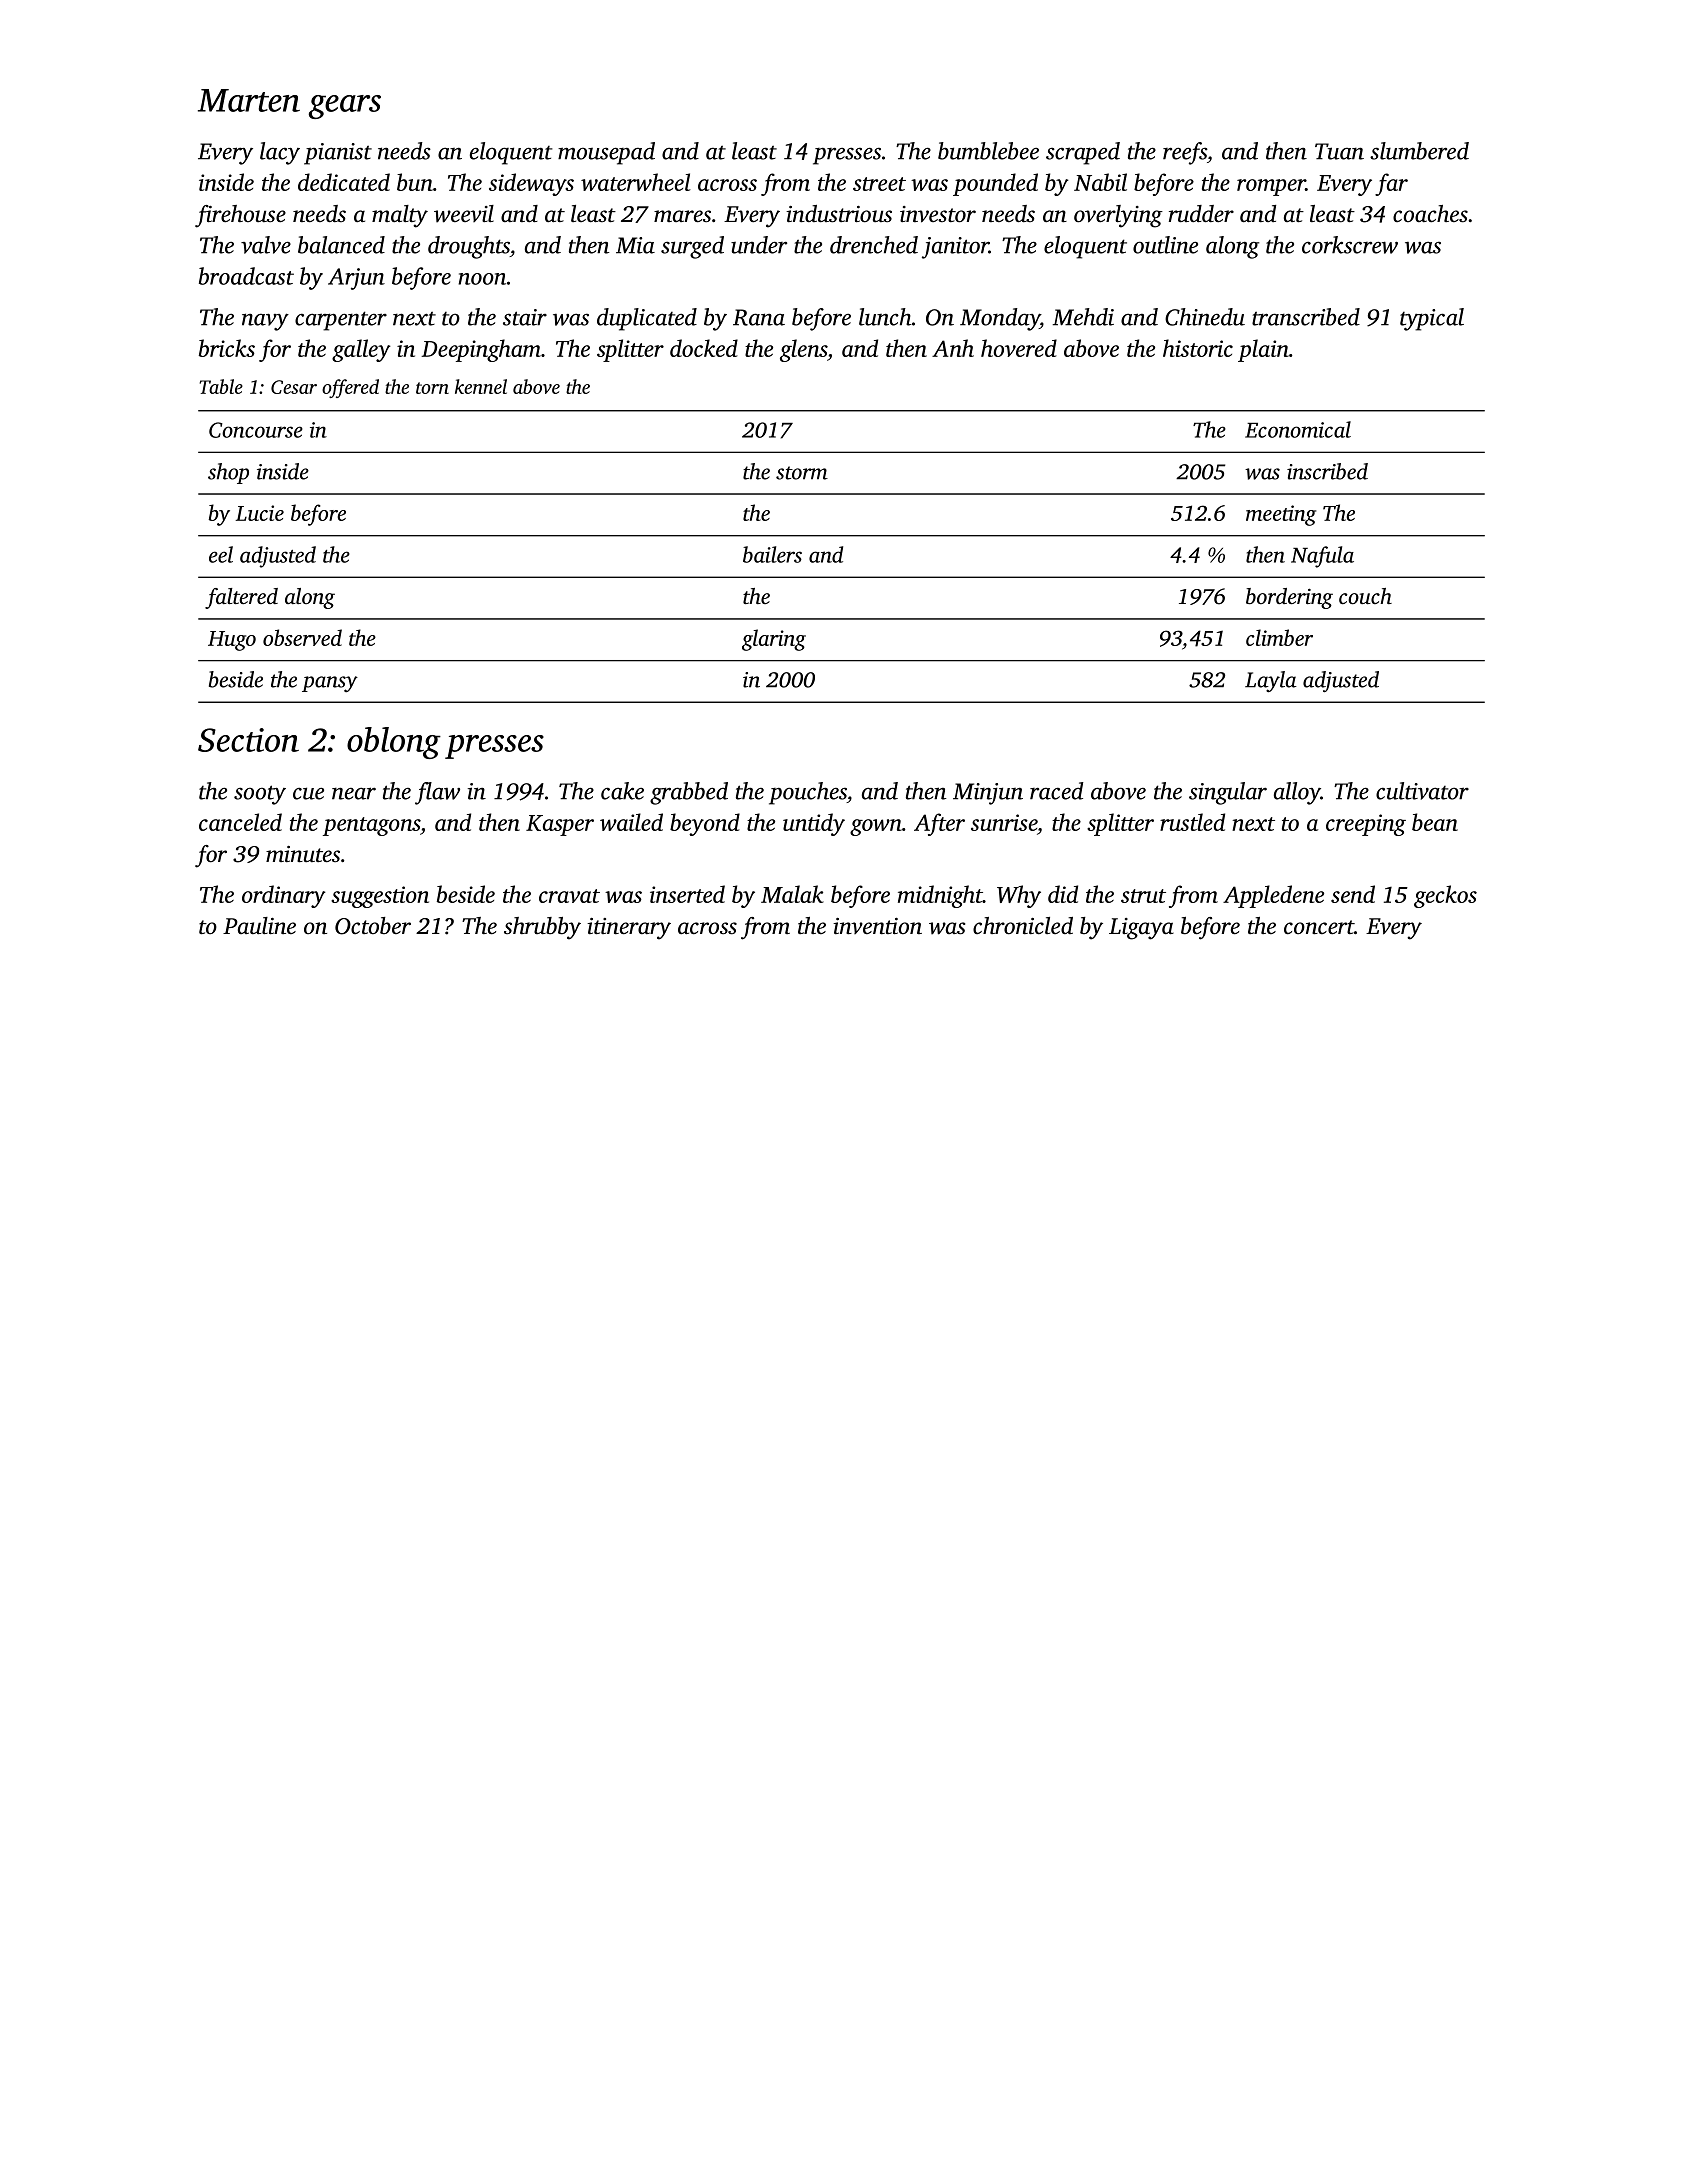  Describe the element at coordinates (341, 321) in the image. I see `carpenter` at that location.
